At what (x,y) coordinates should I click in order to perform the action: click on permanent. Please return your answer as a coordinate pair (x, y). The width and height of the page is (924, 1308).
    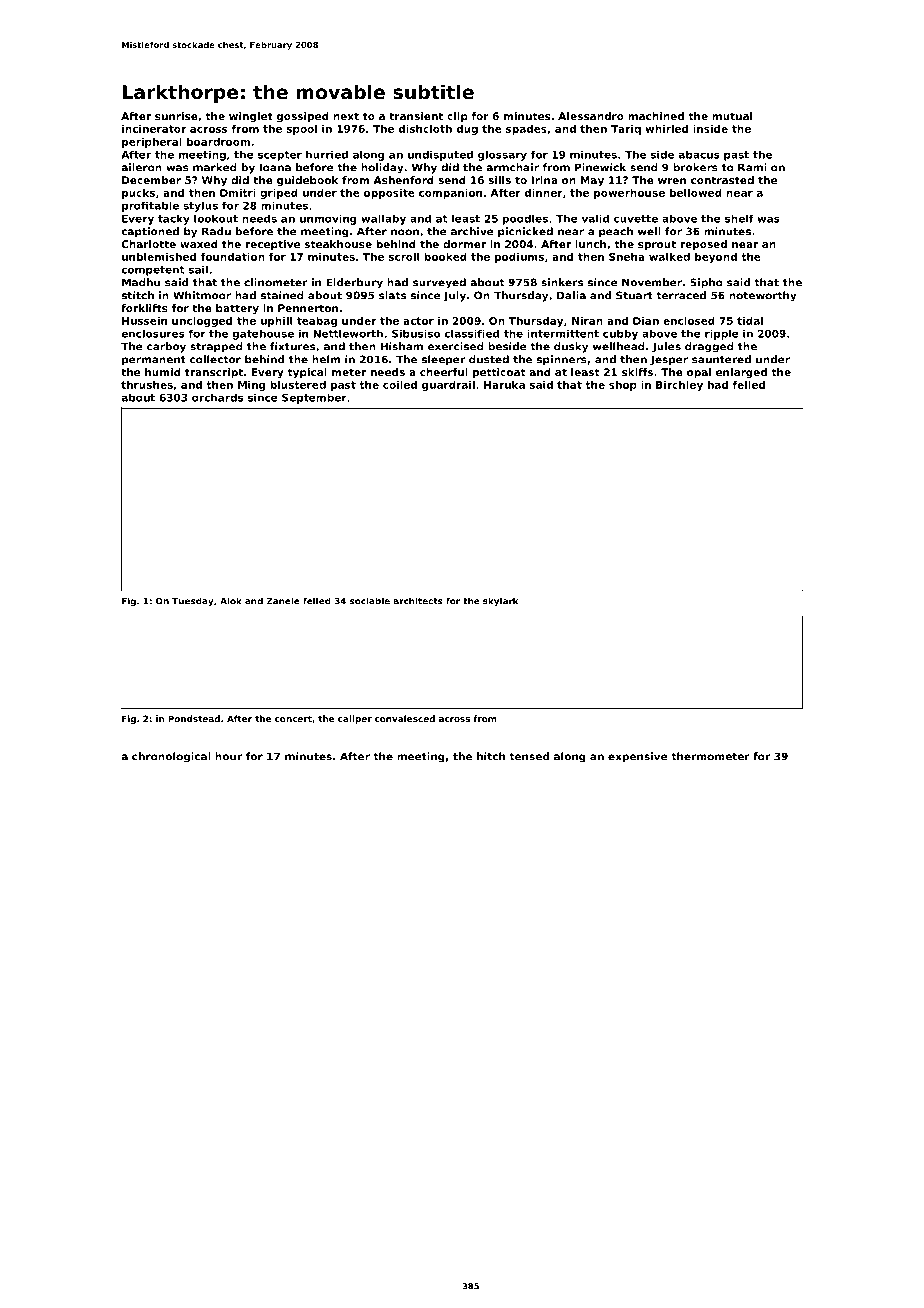
    Looking at the image, I should click on (154, 361).
